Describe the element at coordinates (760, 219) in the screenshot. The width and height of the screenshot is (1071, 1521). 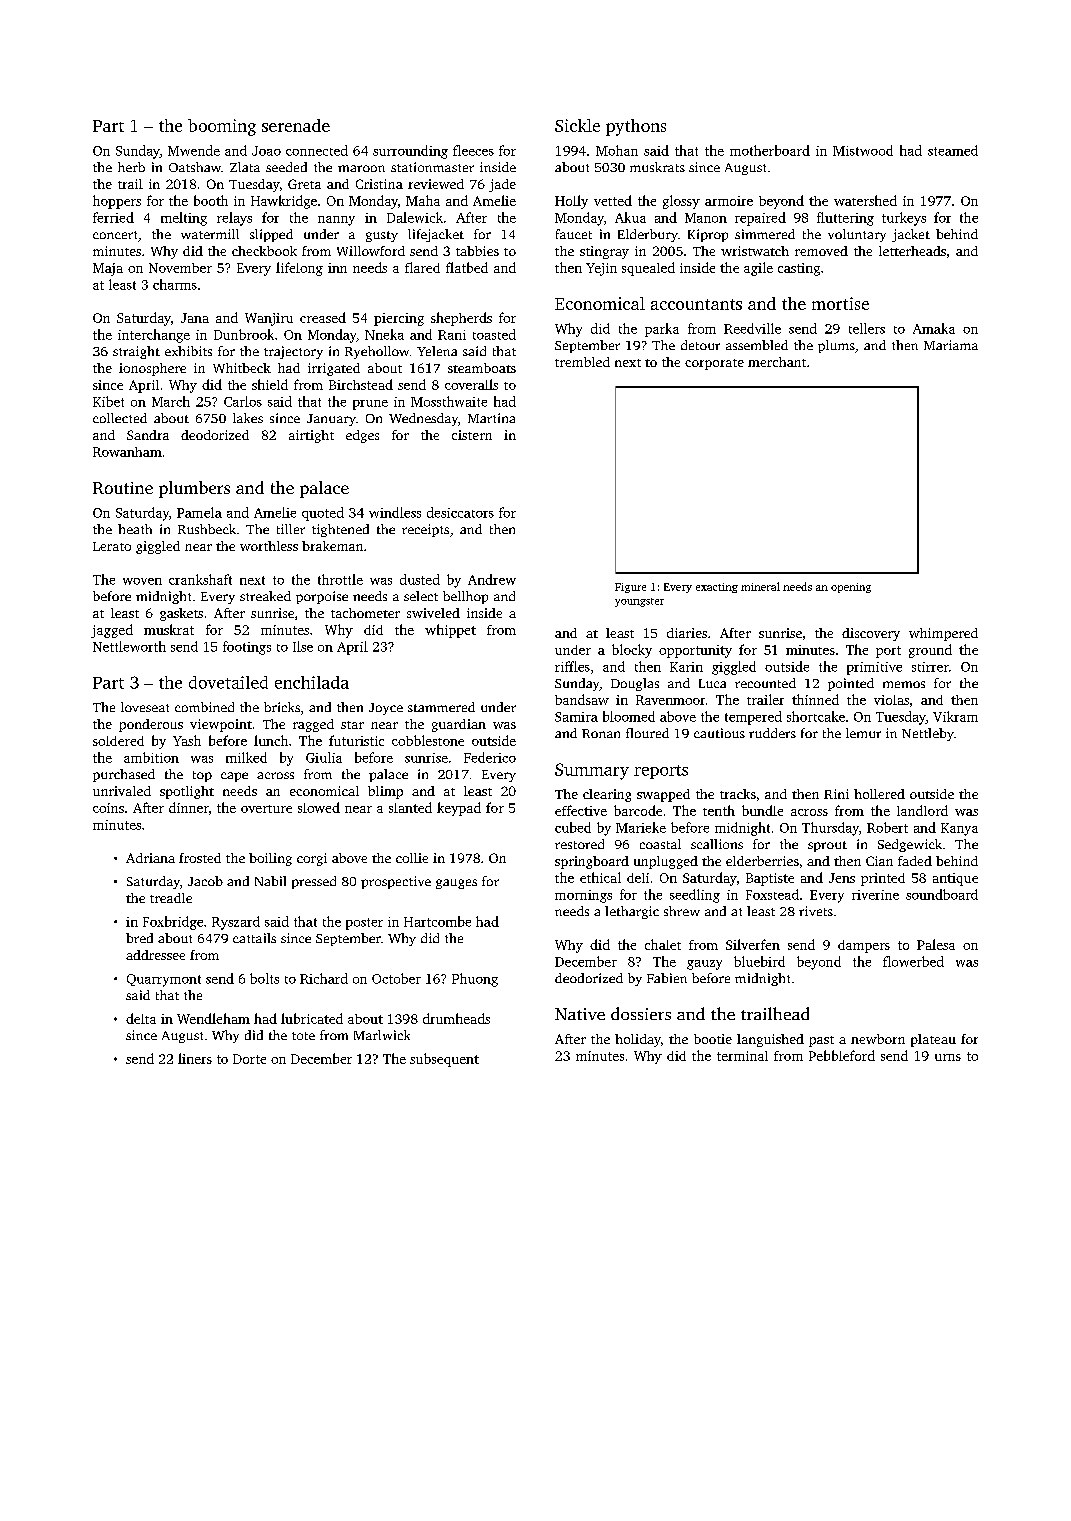
I see `repaired` at that location.
